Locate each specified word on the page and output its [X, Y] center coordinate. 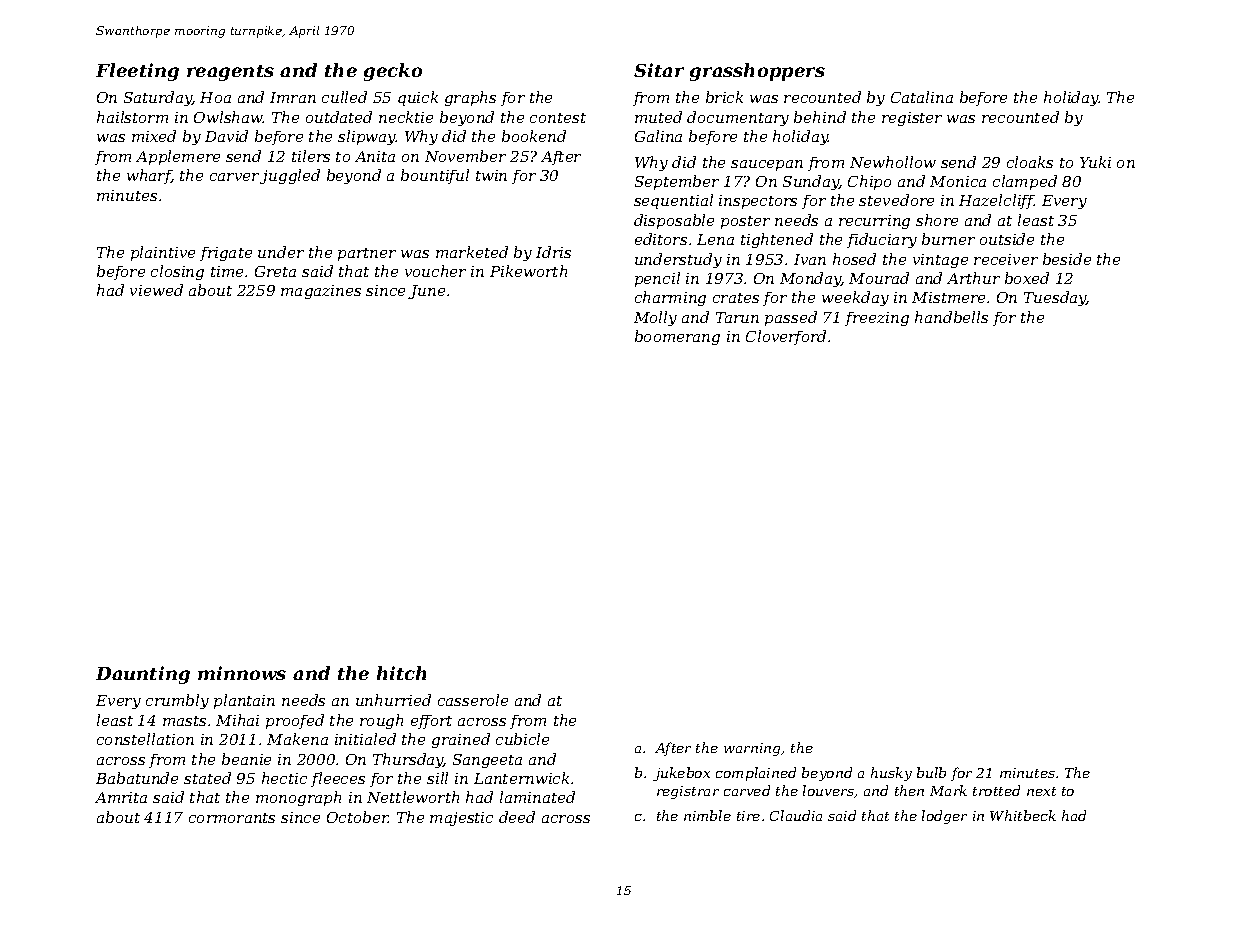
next [1041, 791]
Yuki [1095, 162]
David [226, 136]
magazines [321, 292]
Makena [297, 739]
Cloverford [786, 337]
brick [724, 97]
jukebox [681, 774]
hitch [401, 673]
